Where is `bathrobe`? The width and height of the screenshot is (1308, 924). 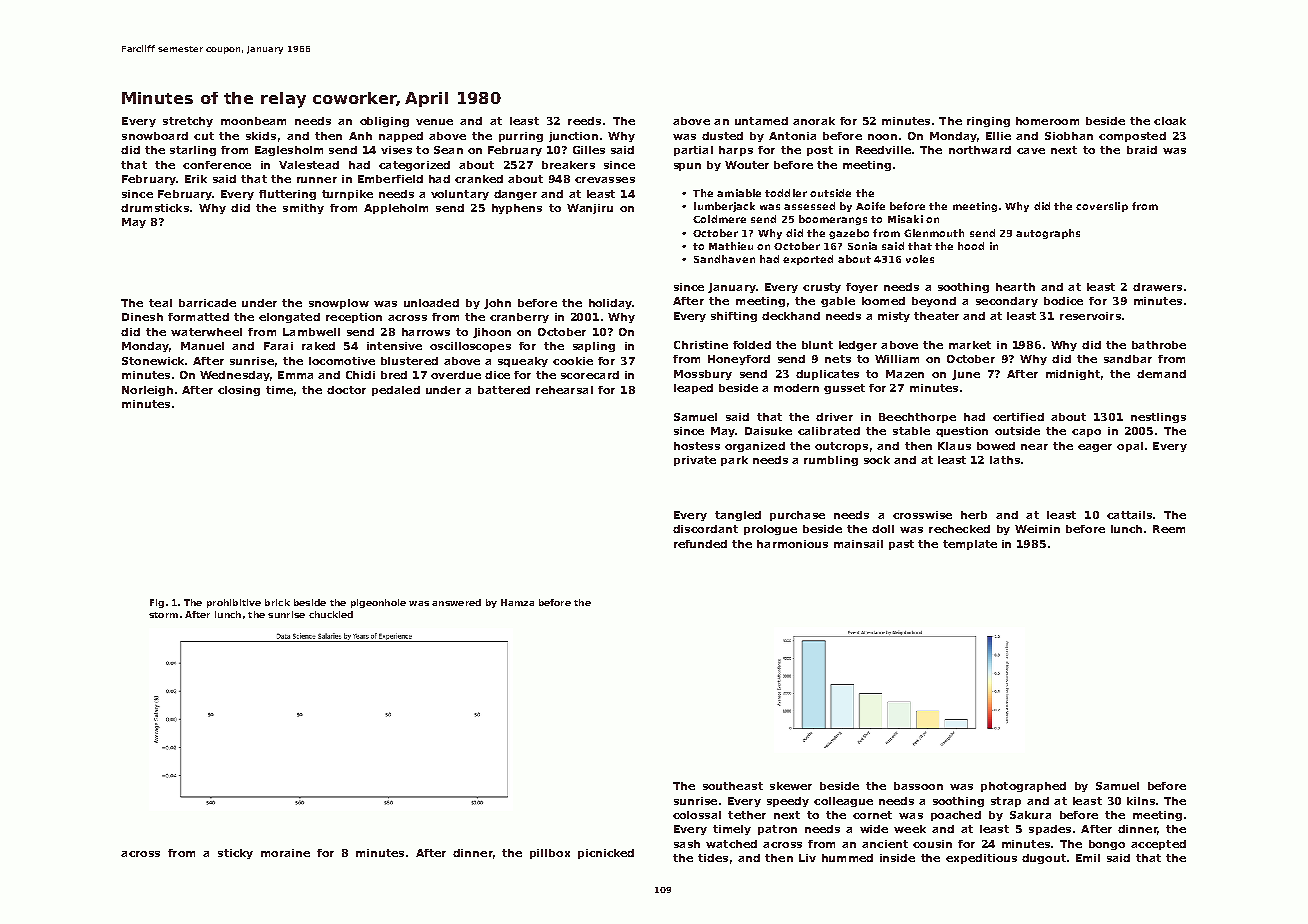
bathrobe is located at coordinates (1159, 345).
